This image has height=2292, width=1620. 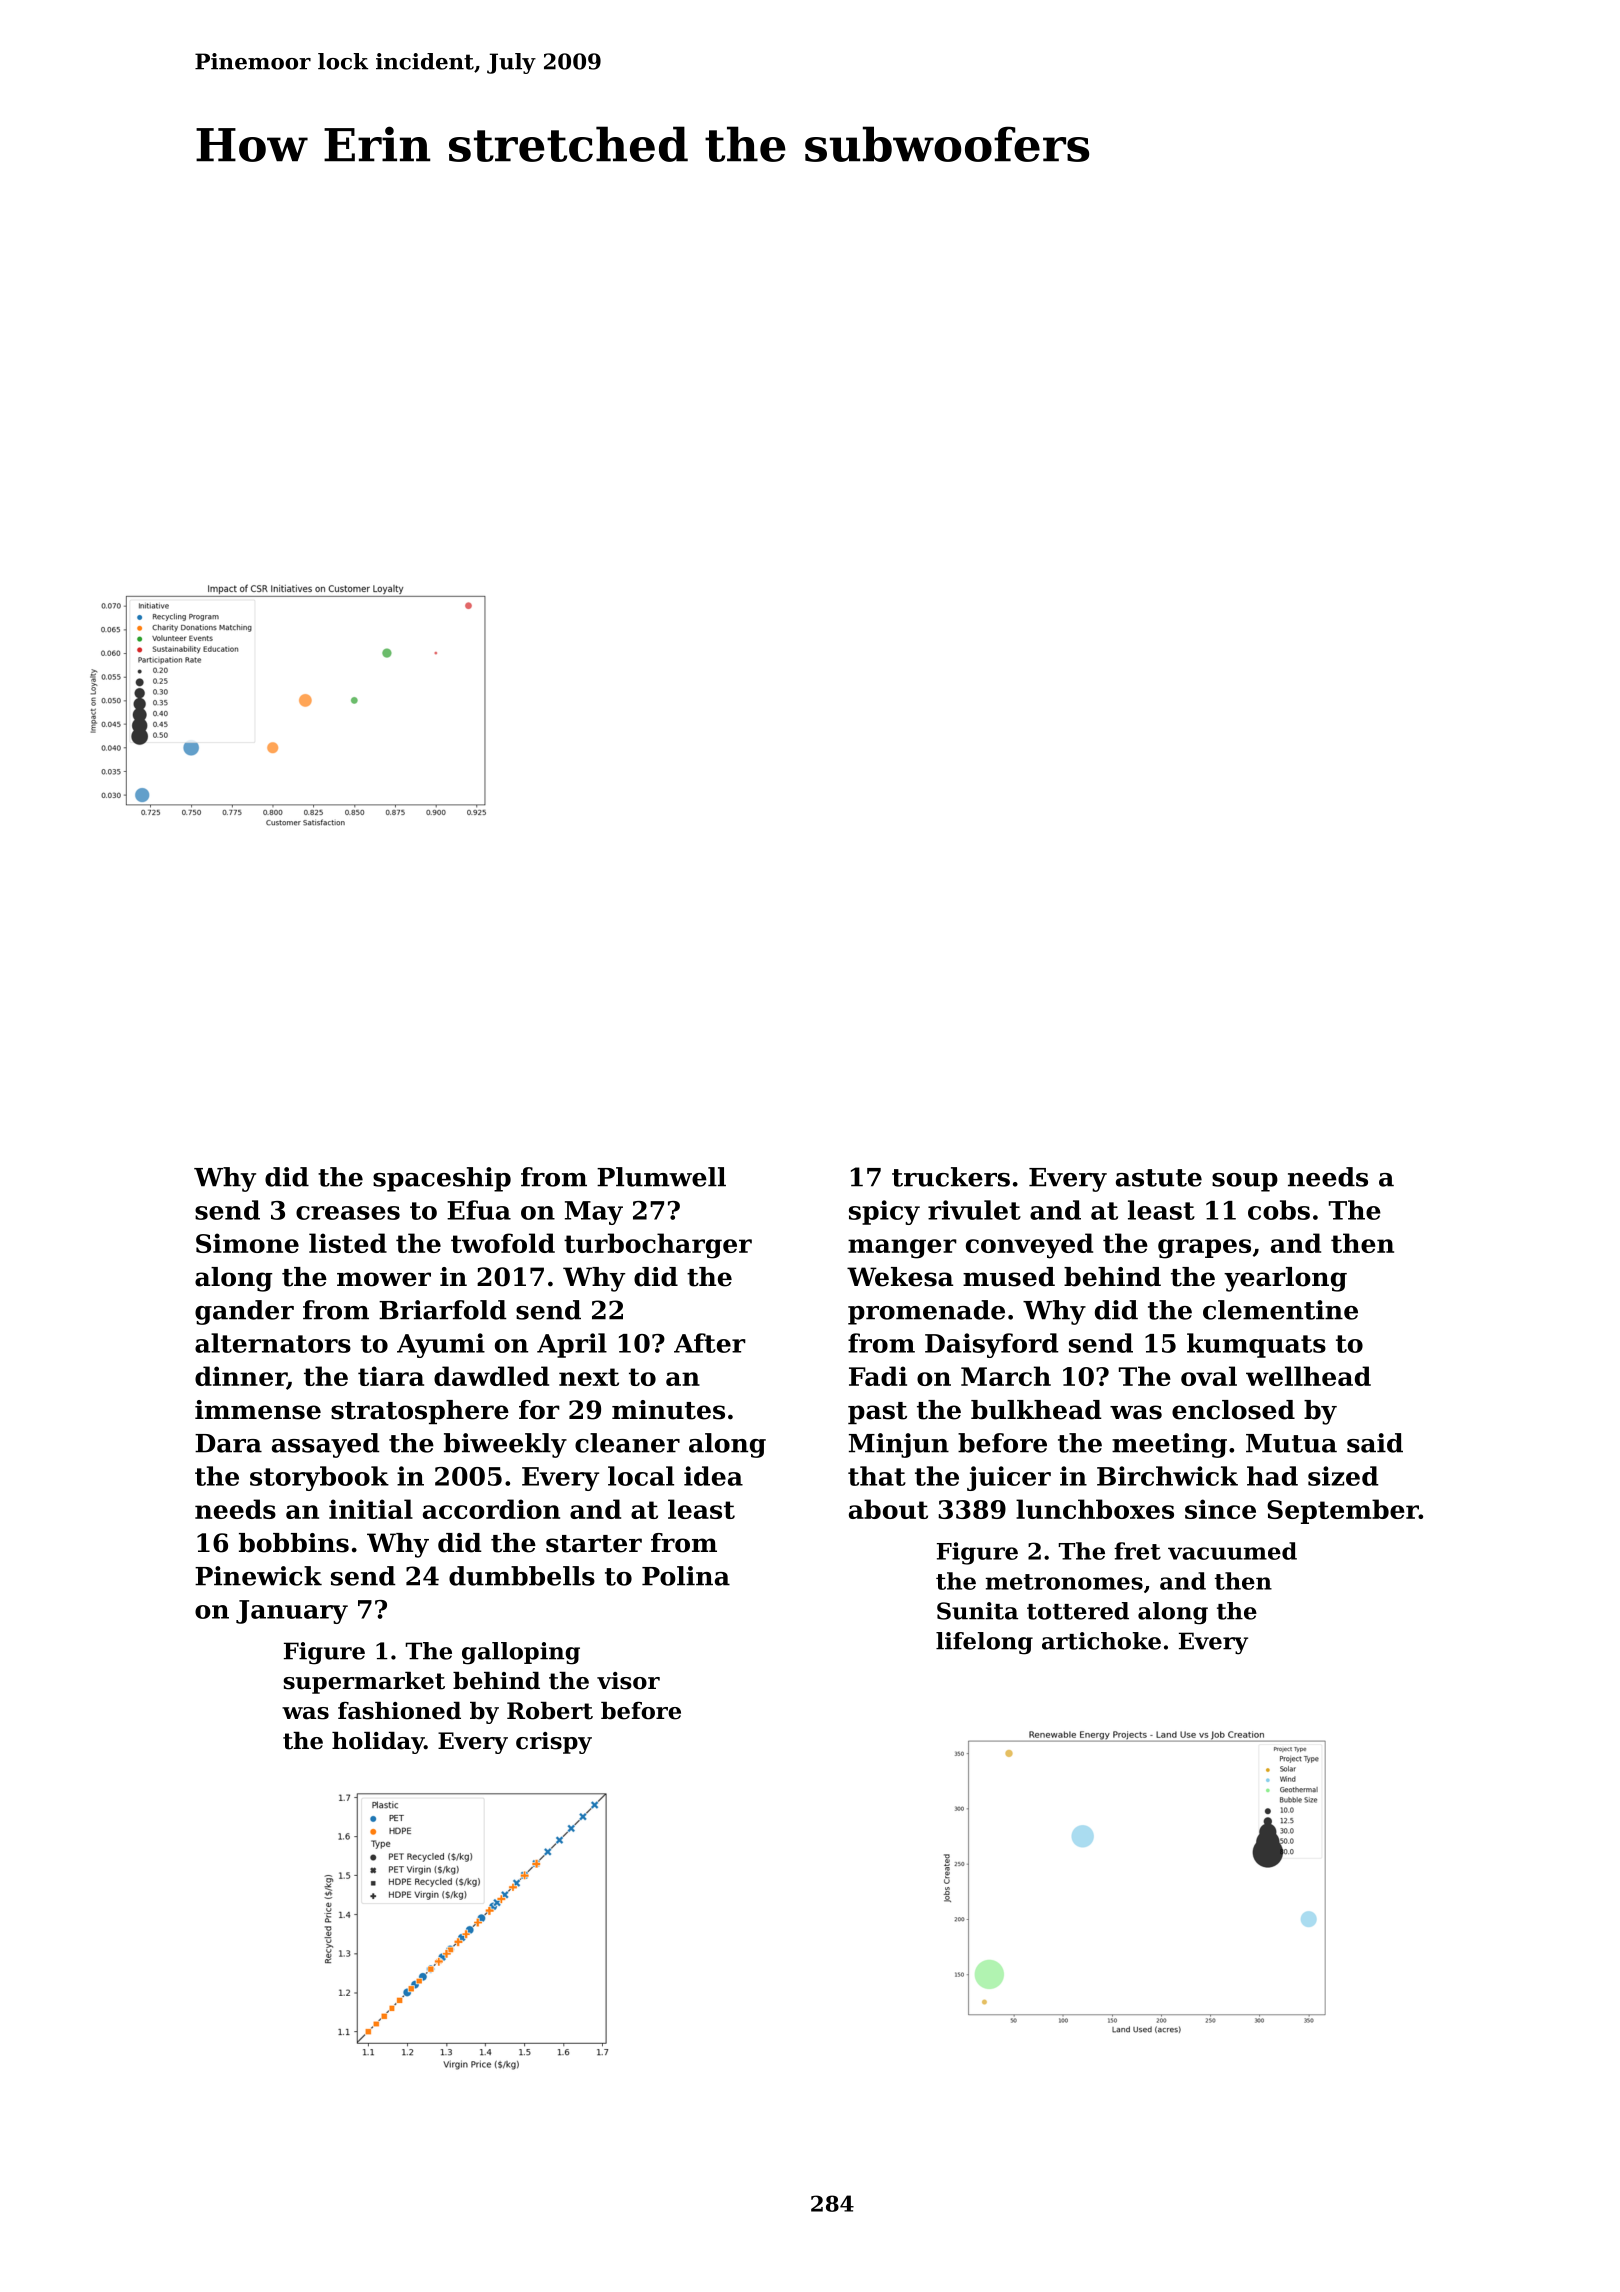 What do you see at coordinates (364, 1683) in the image?
I see `supermarket` at bounding box center [364, 1683].
